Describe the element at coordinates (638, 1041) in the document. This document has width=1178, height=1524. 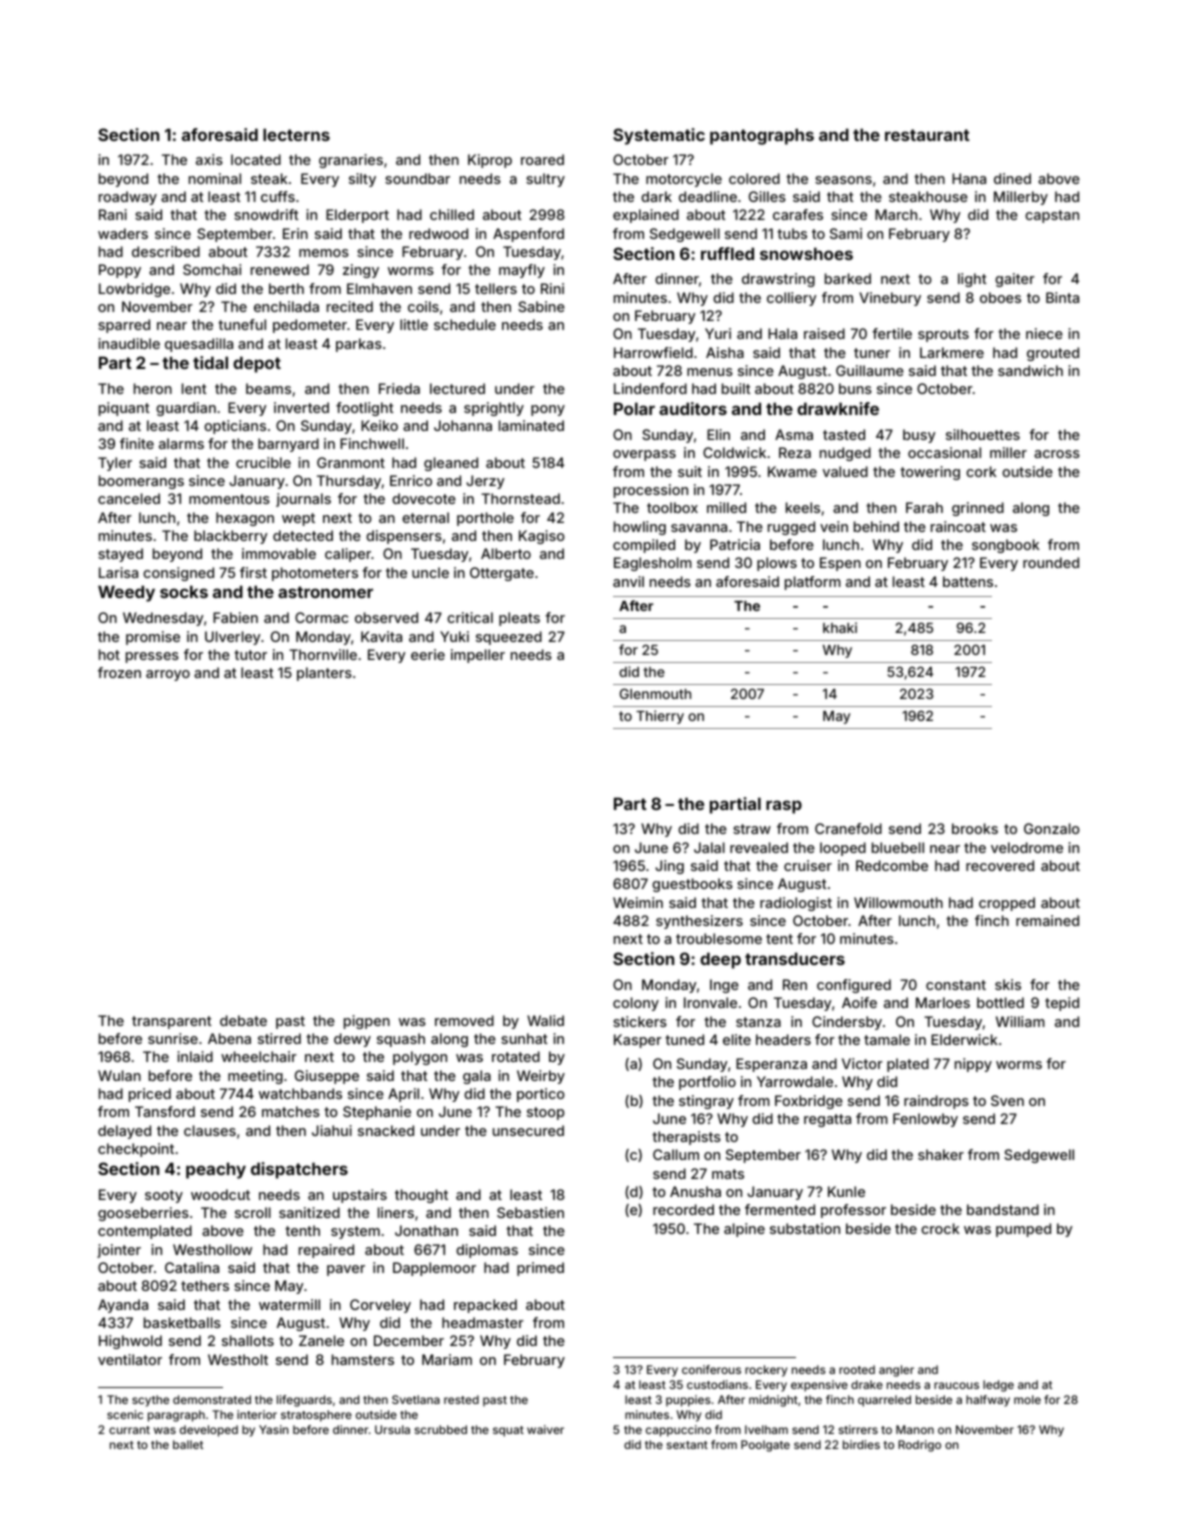
I see `Kasper` at that location.
